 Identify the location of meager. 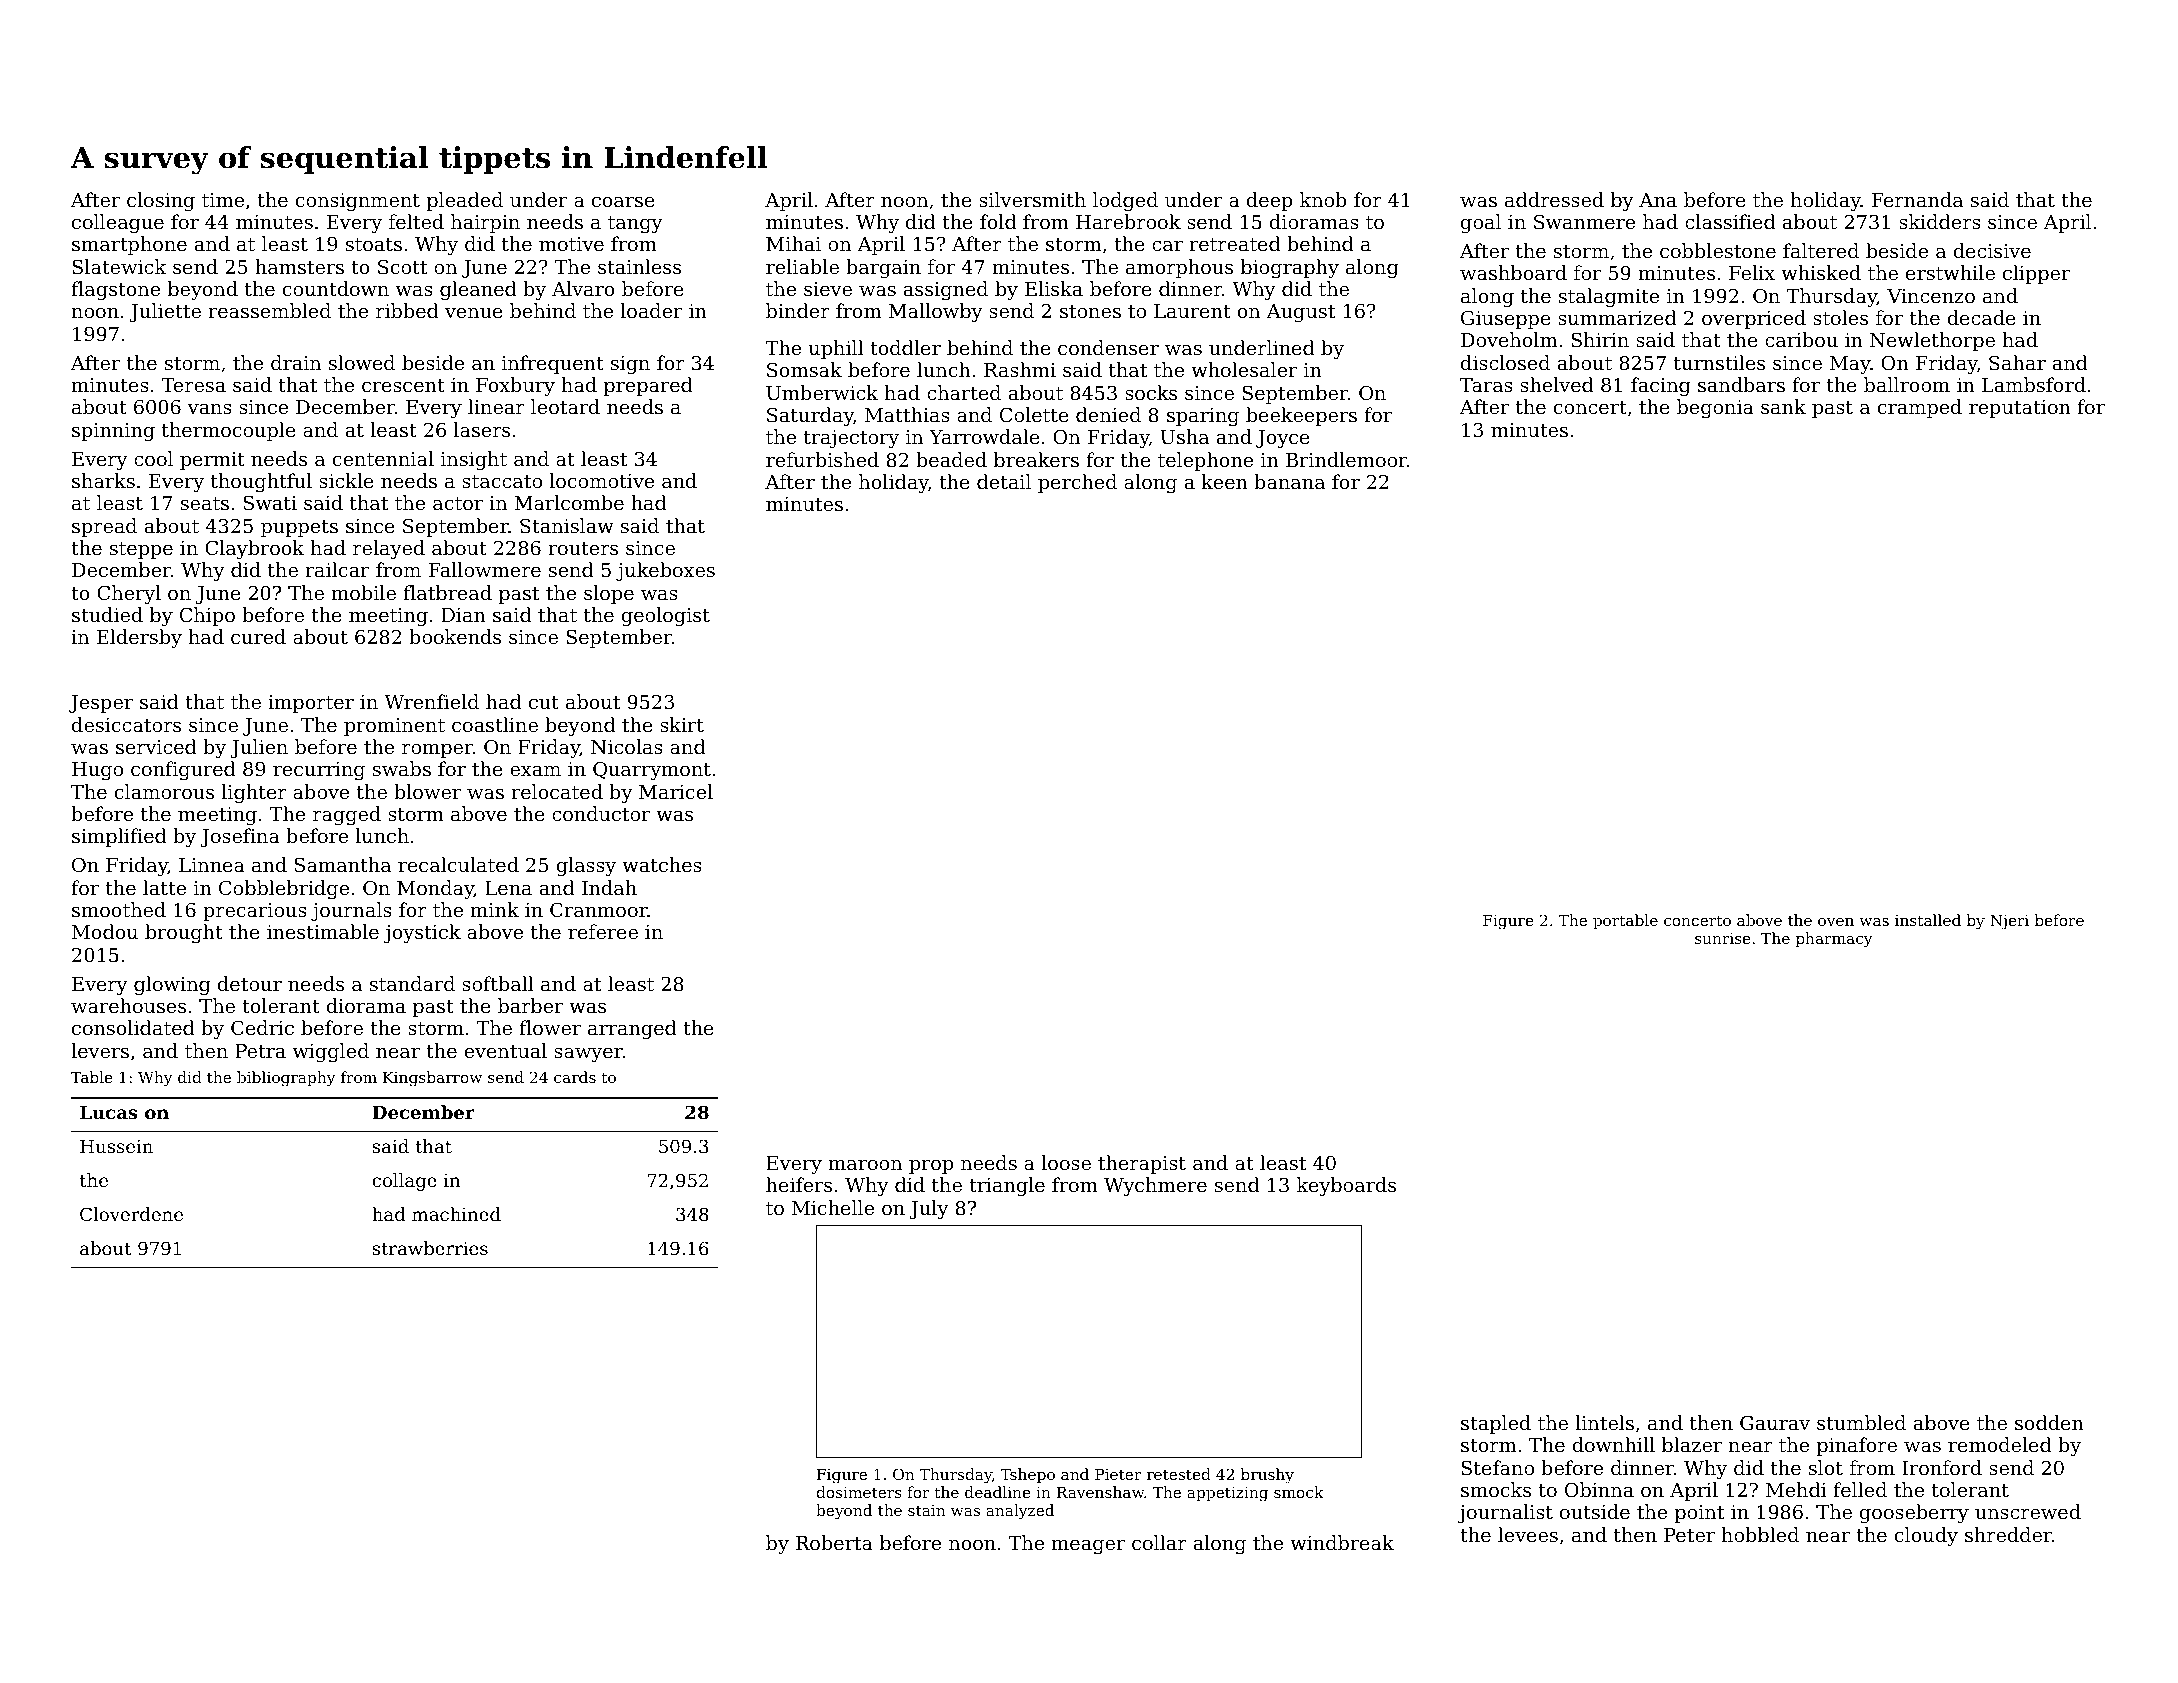
(1088, 1547).
